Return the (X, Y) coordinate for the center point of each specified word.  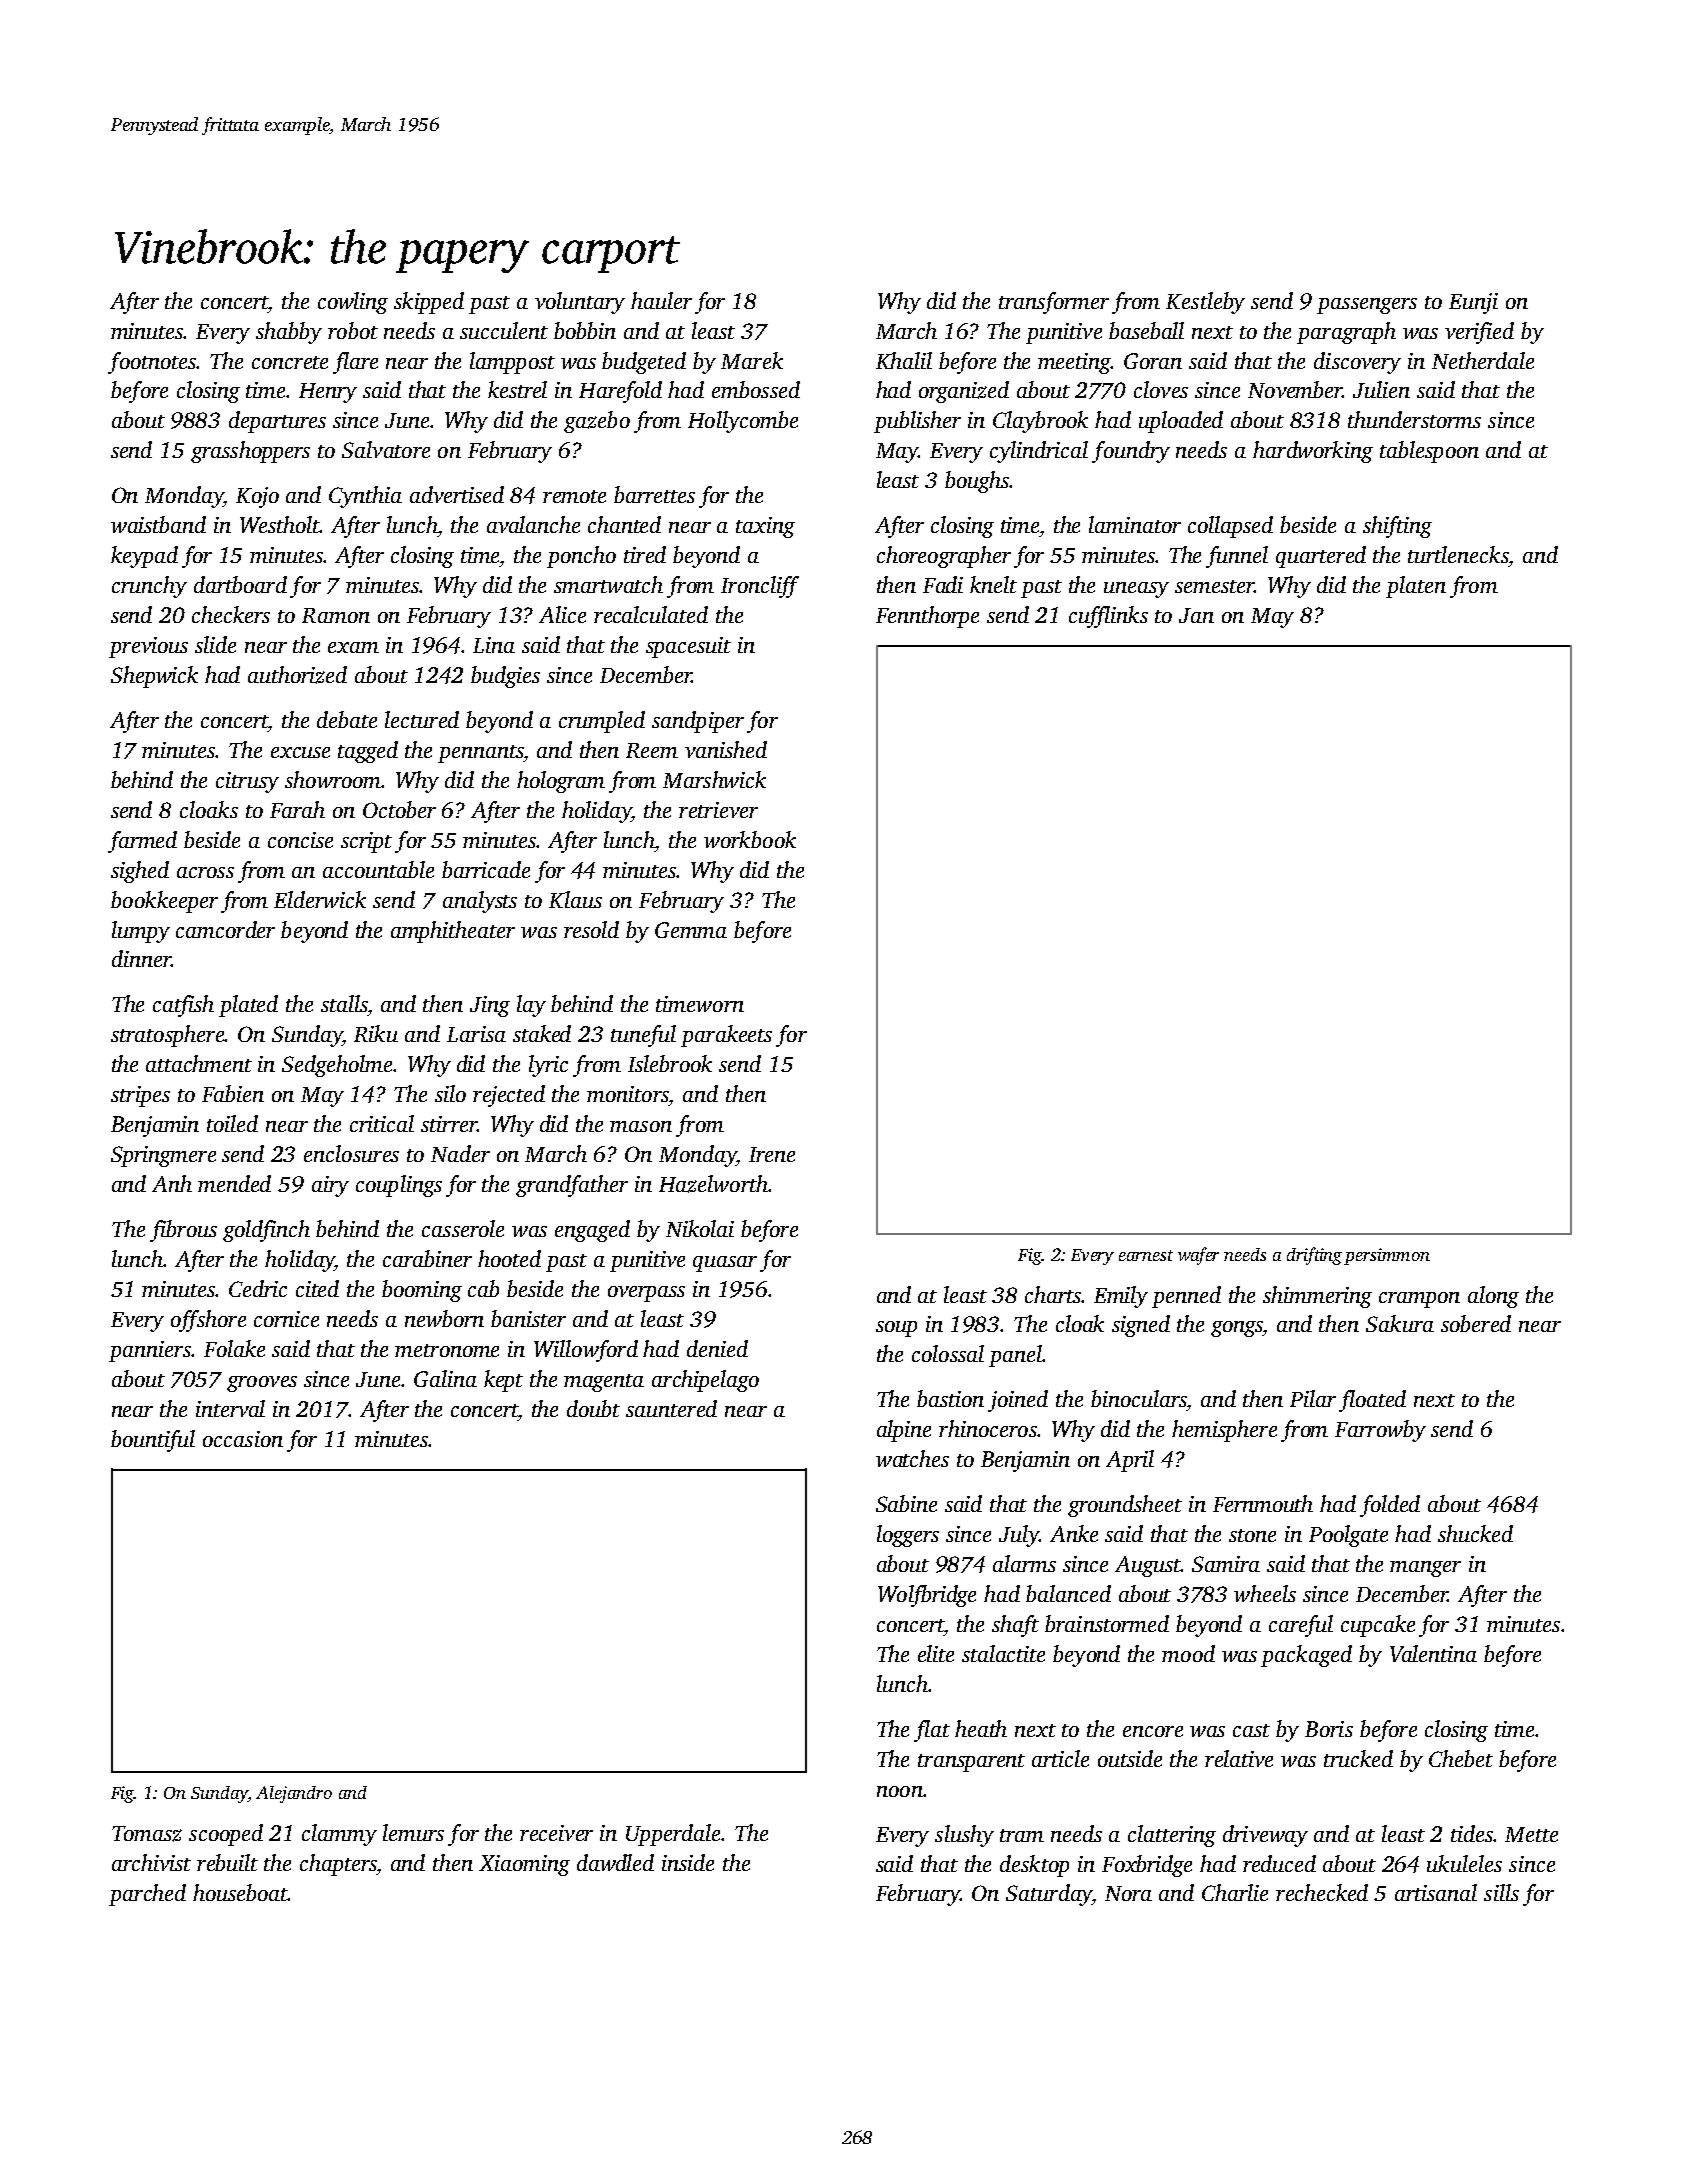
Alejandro (294, 1794)
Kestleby (1205, 303)
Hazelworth (713, 1184)
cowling (353, 303)
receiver (556, 1833)
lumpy (141, 932)
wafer (1198, 1256)
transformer (1054, 303)
